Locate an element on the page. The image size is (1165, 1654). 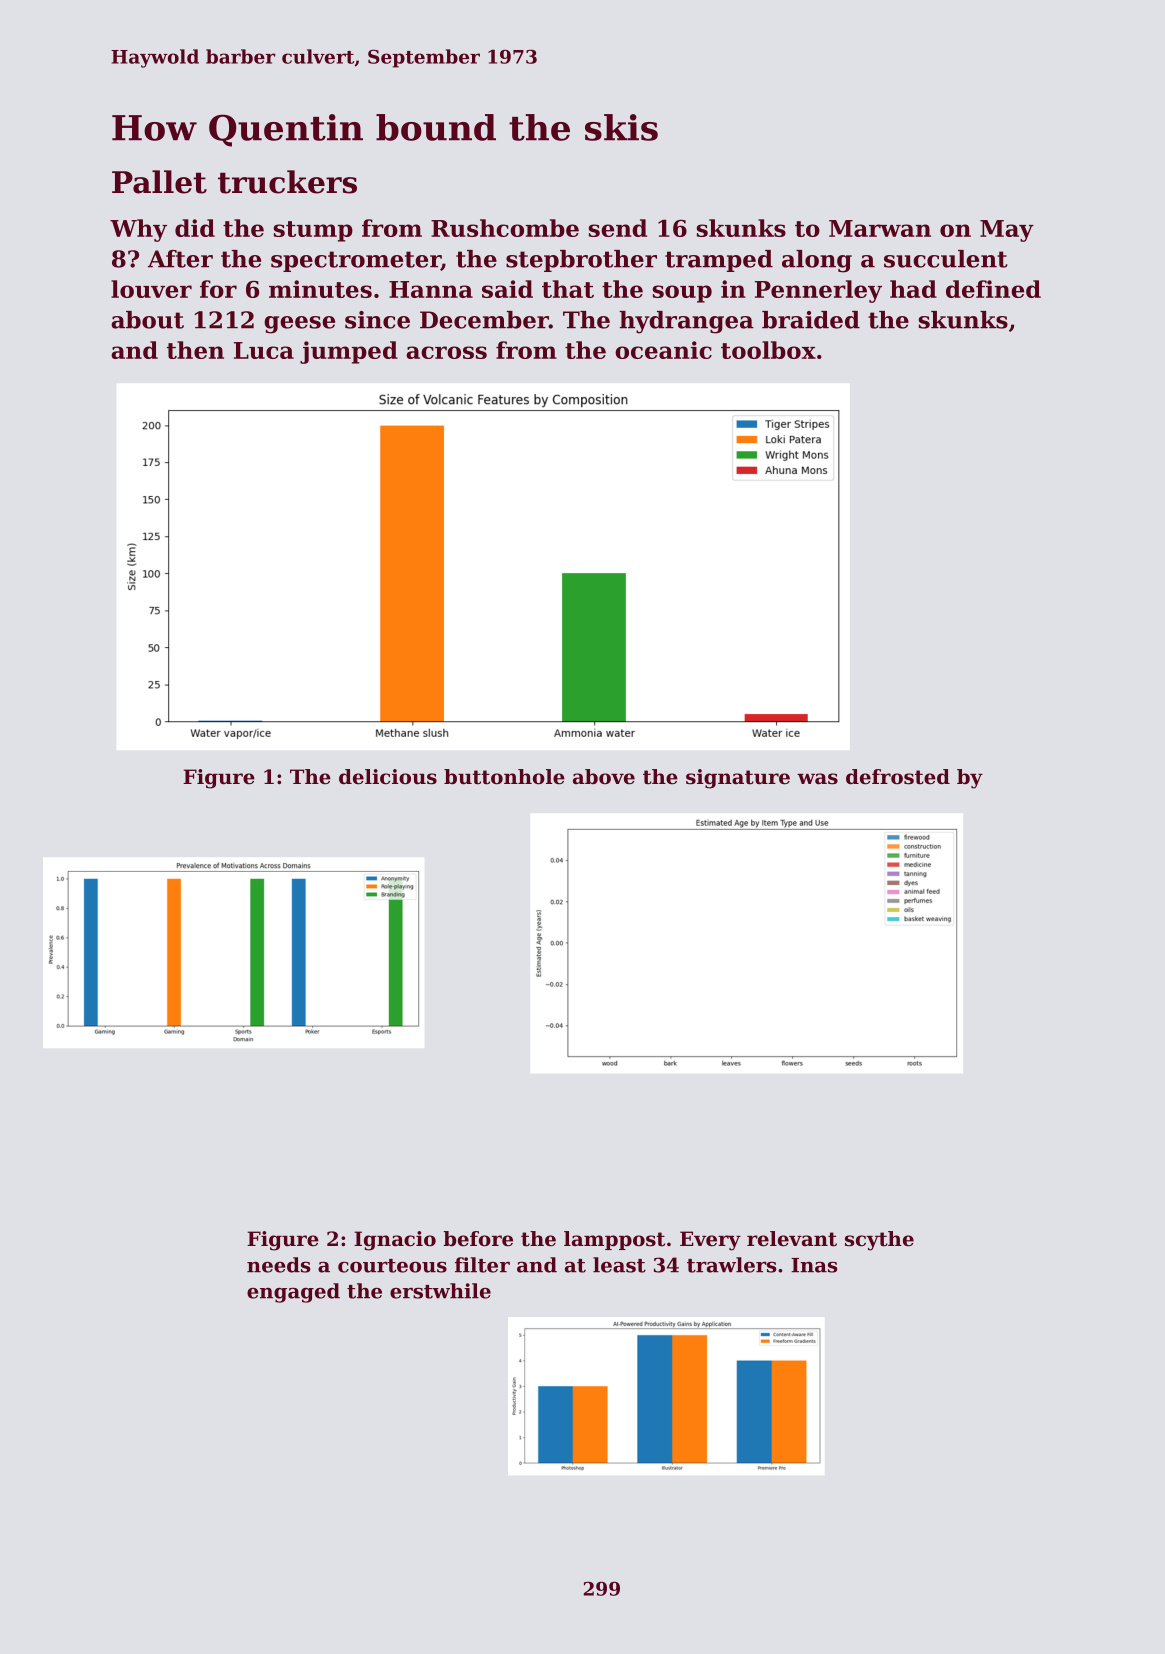
oceanic is located at coordinates (663, 350).
